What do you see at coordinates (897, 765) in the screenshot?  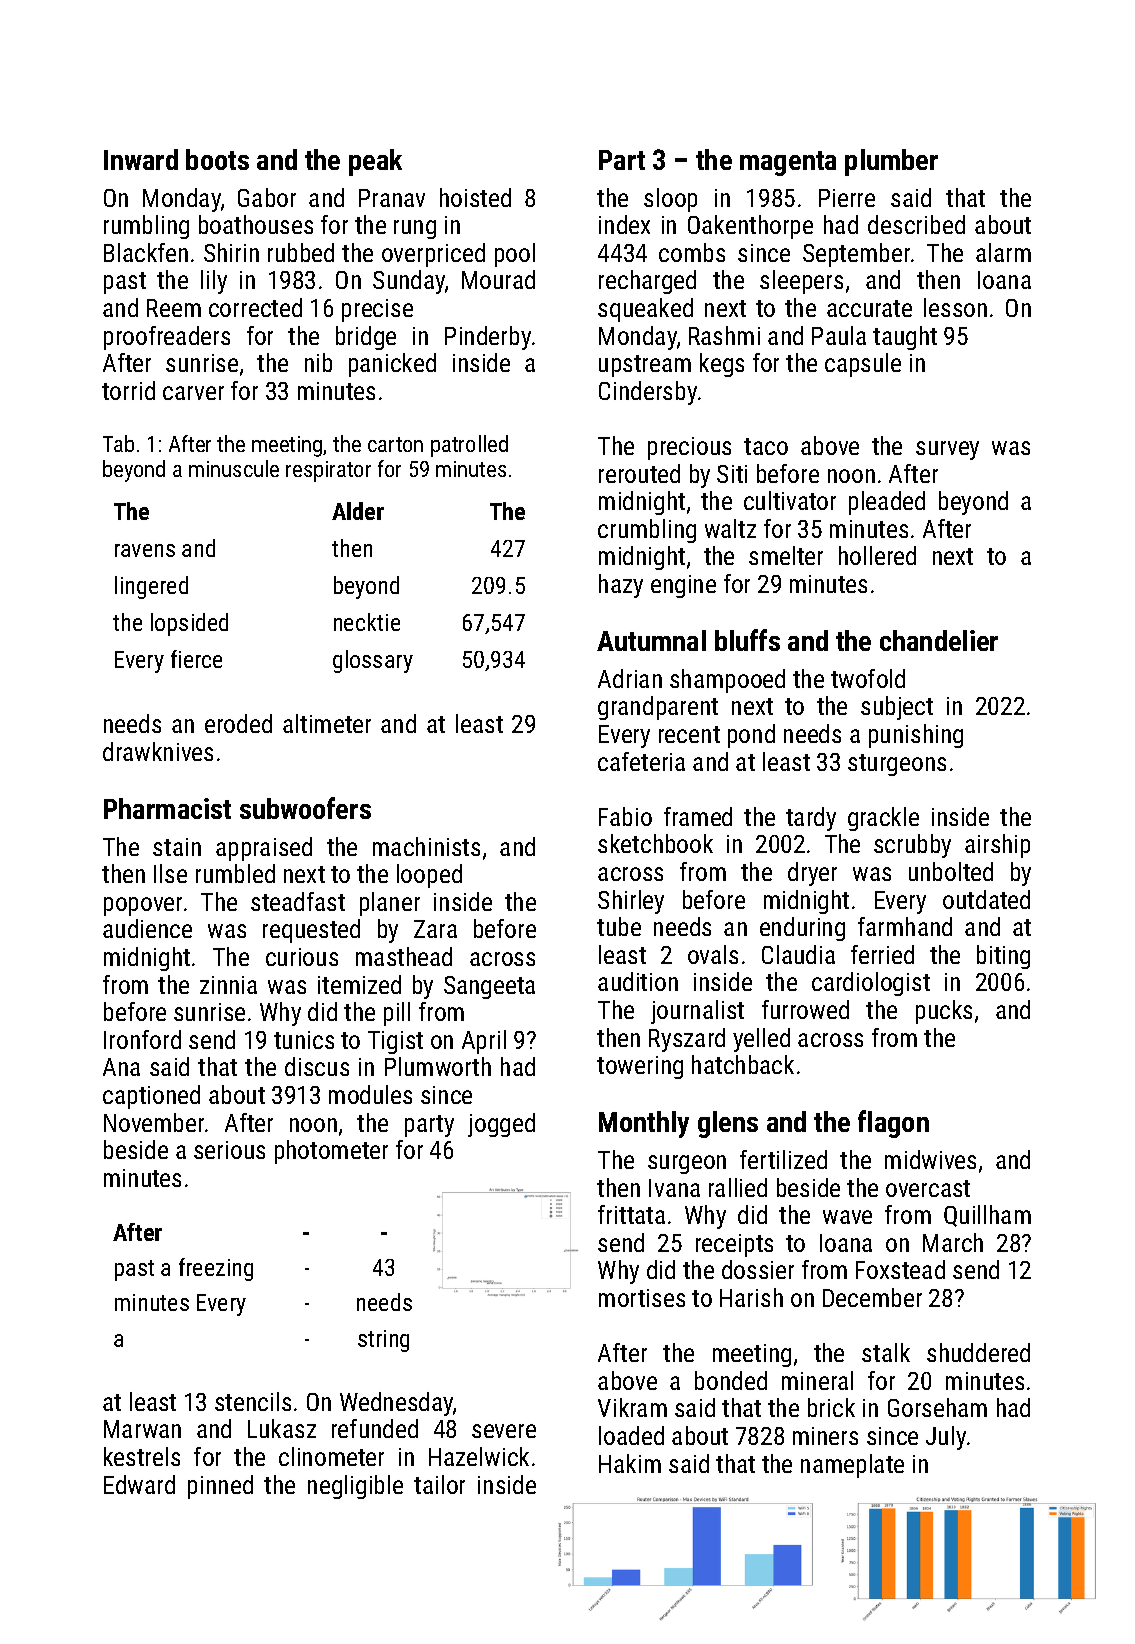 I see `sturgeons` at bounding box center [897, 765].
